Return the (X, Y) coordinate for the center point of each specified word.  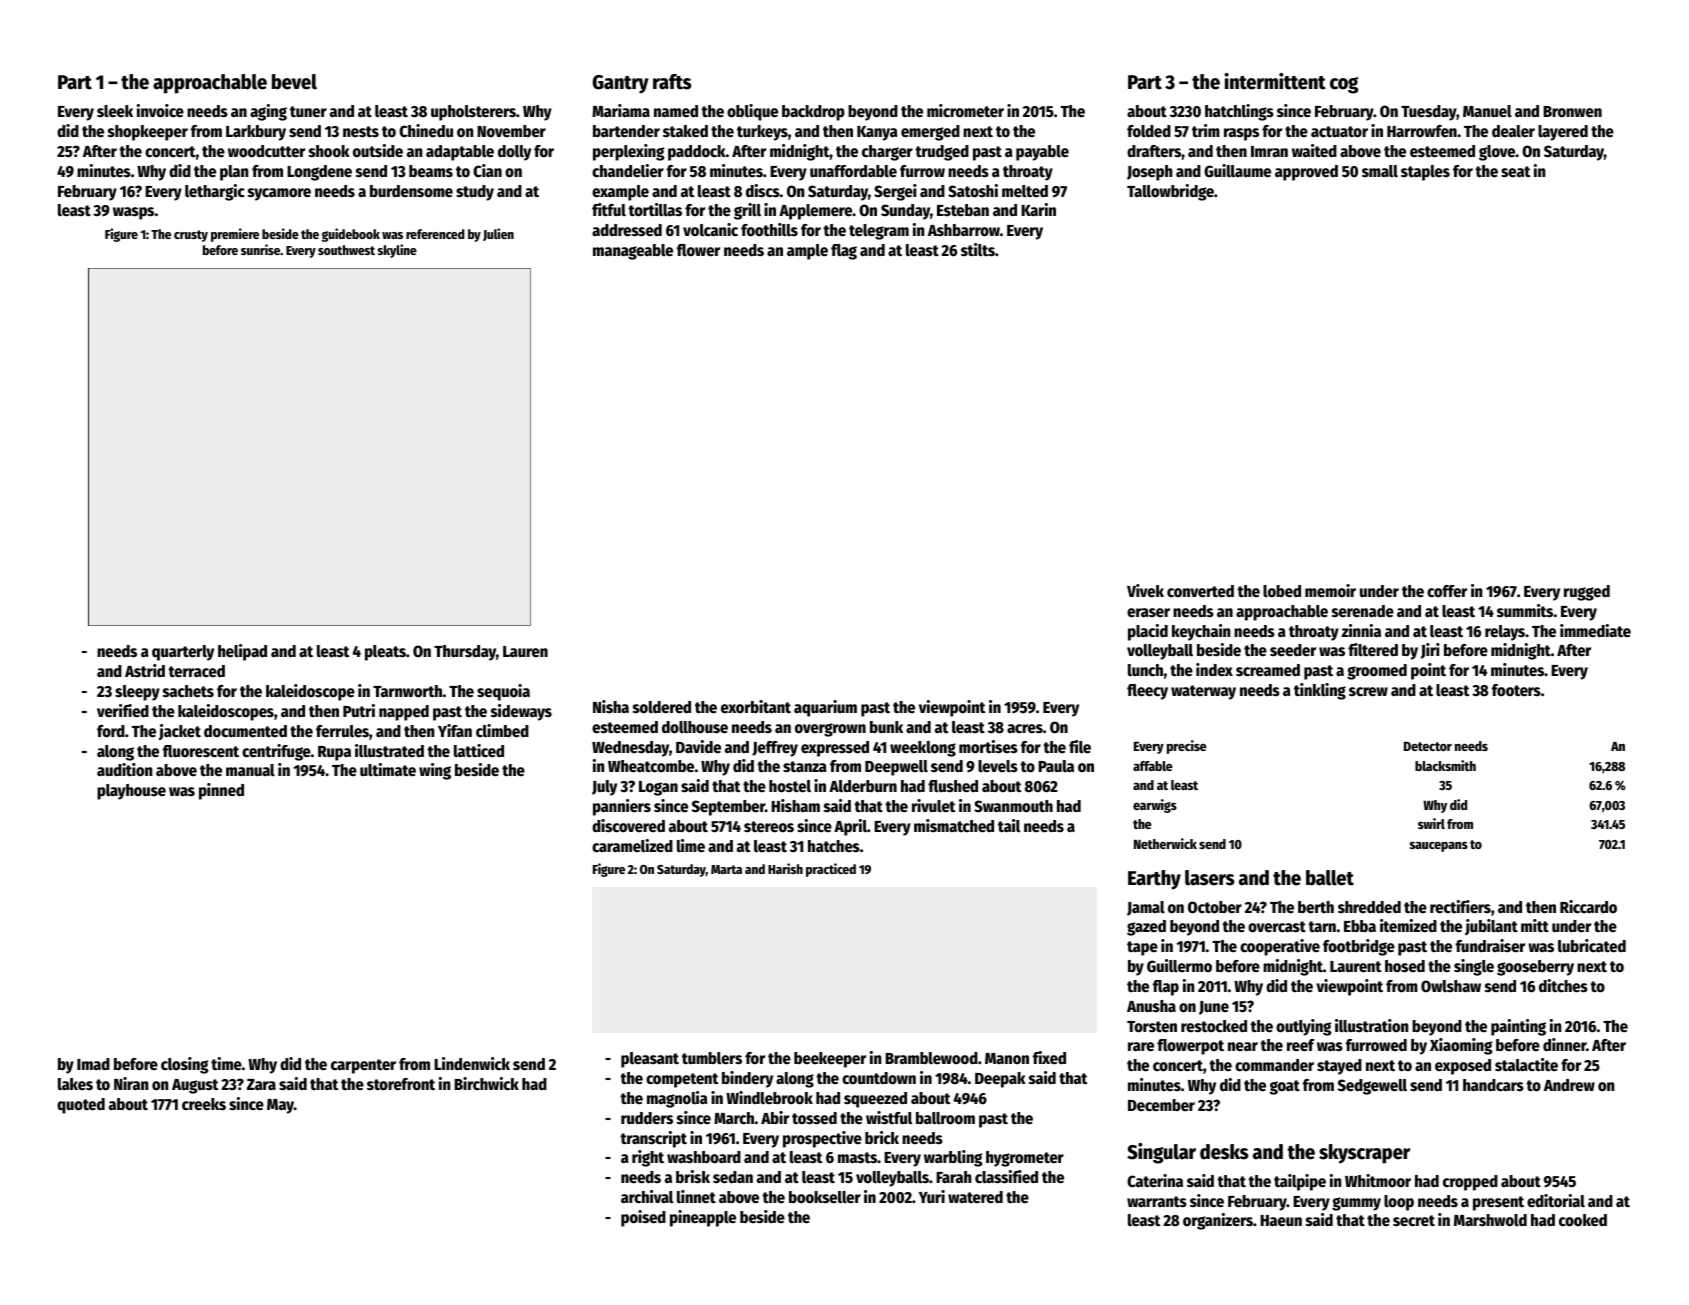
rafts (672, 82)
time (226, 1063)
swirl (1431, 823)
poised (643, 1218)
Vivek (1145, 591)
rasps (1241, 134)
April (850, 827)
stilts (978, 250)
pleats (385, 653)
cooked (1583, 1220)
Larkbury (256, 133)
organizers (1218, 1221)
